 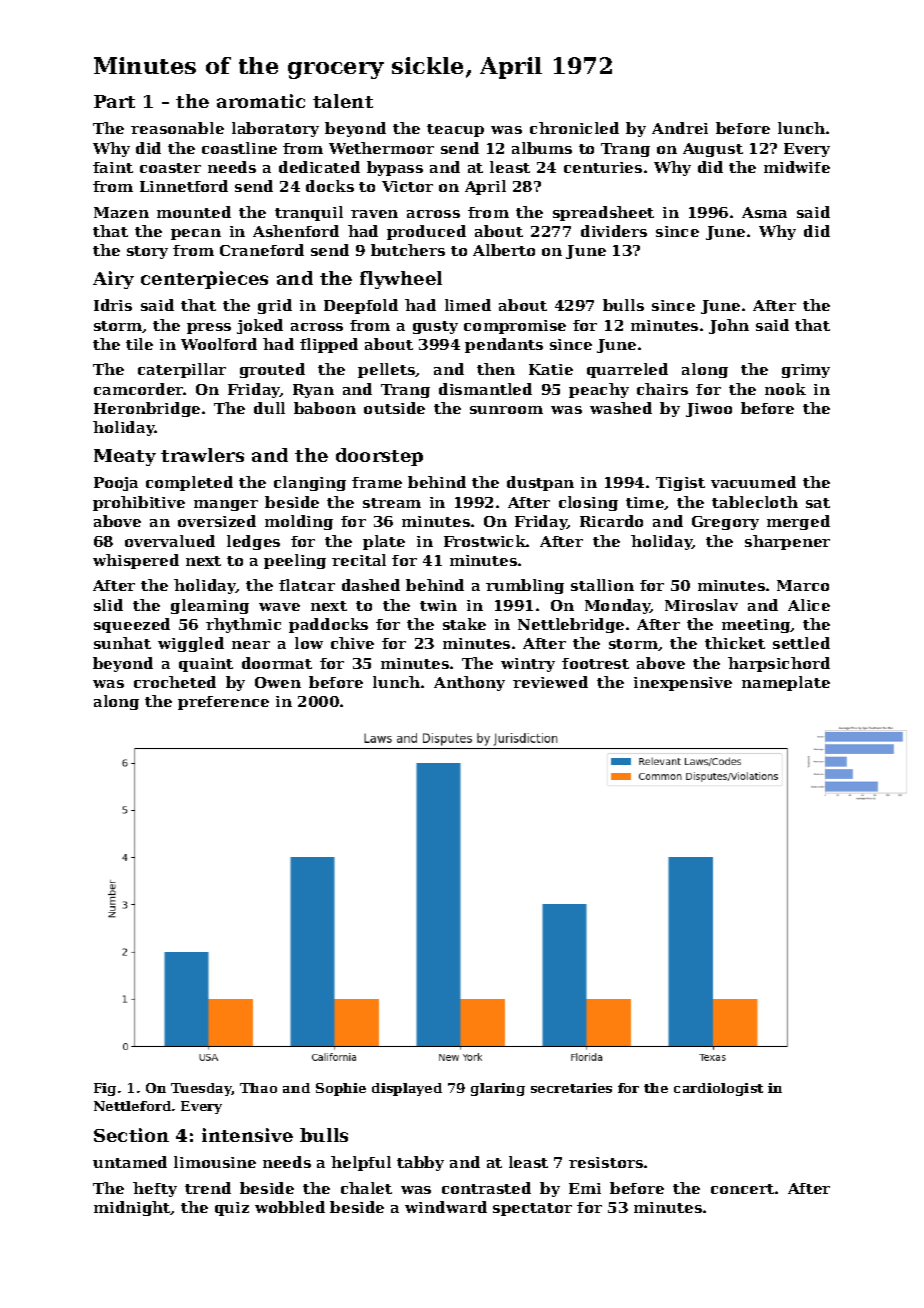 What do you see at coordinates (718, 1089) in the screenshot?
I see `cardiologist` at bounding box center [718, 1089].
